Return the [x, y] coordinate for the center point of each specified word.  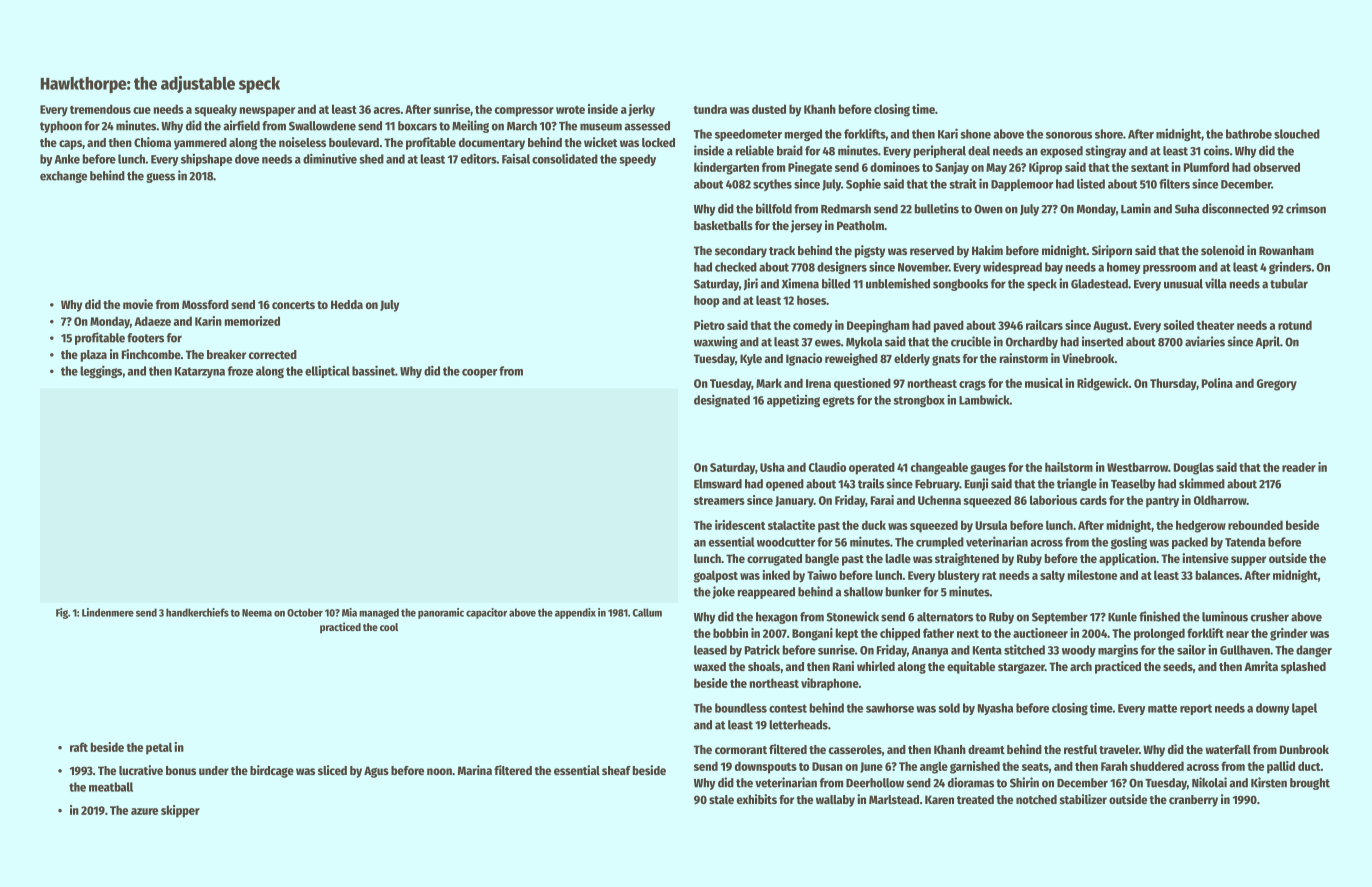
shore [1109, 134]
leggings [101, 371]
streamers [719, 501]
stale [721, 799]
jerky [641, 110]
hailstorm [1069, 467]
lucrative [141, 770]
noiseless [302, 142]
